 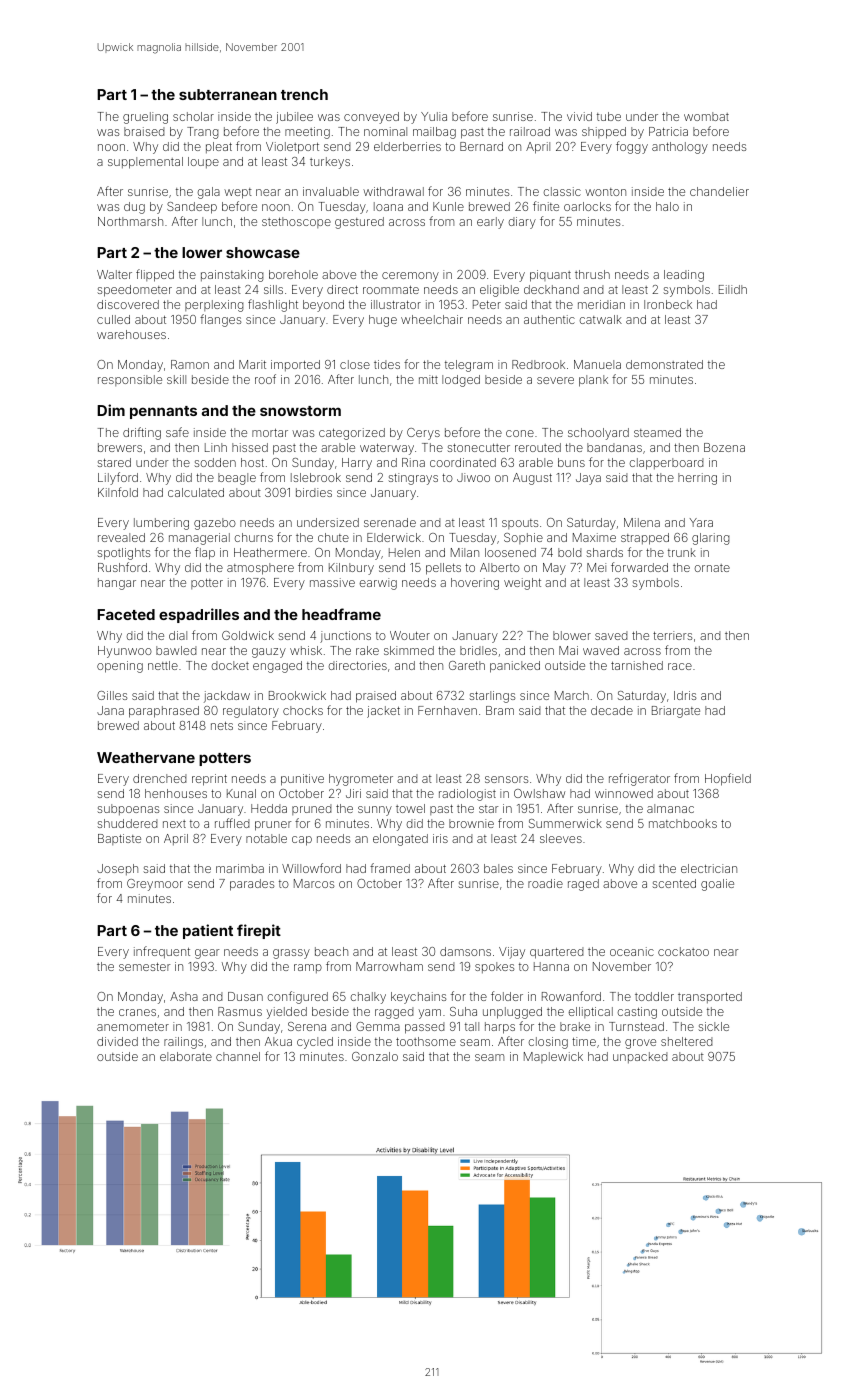 I want to click on henhouses, so click(x=176, y=793).
